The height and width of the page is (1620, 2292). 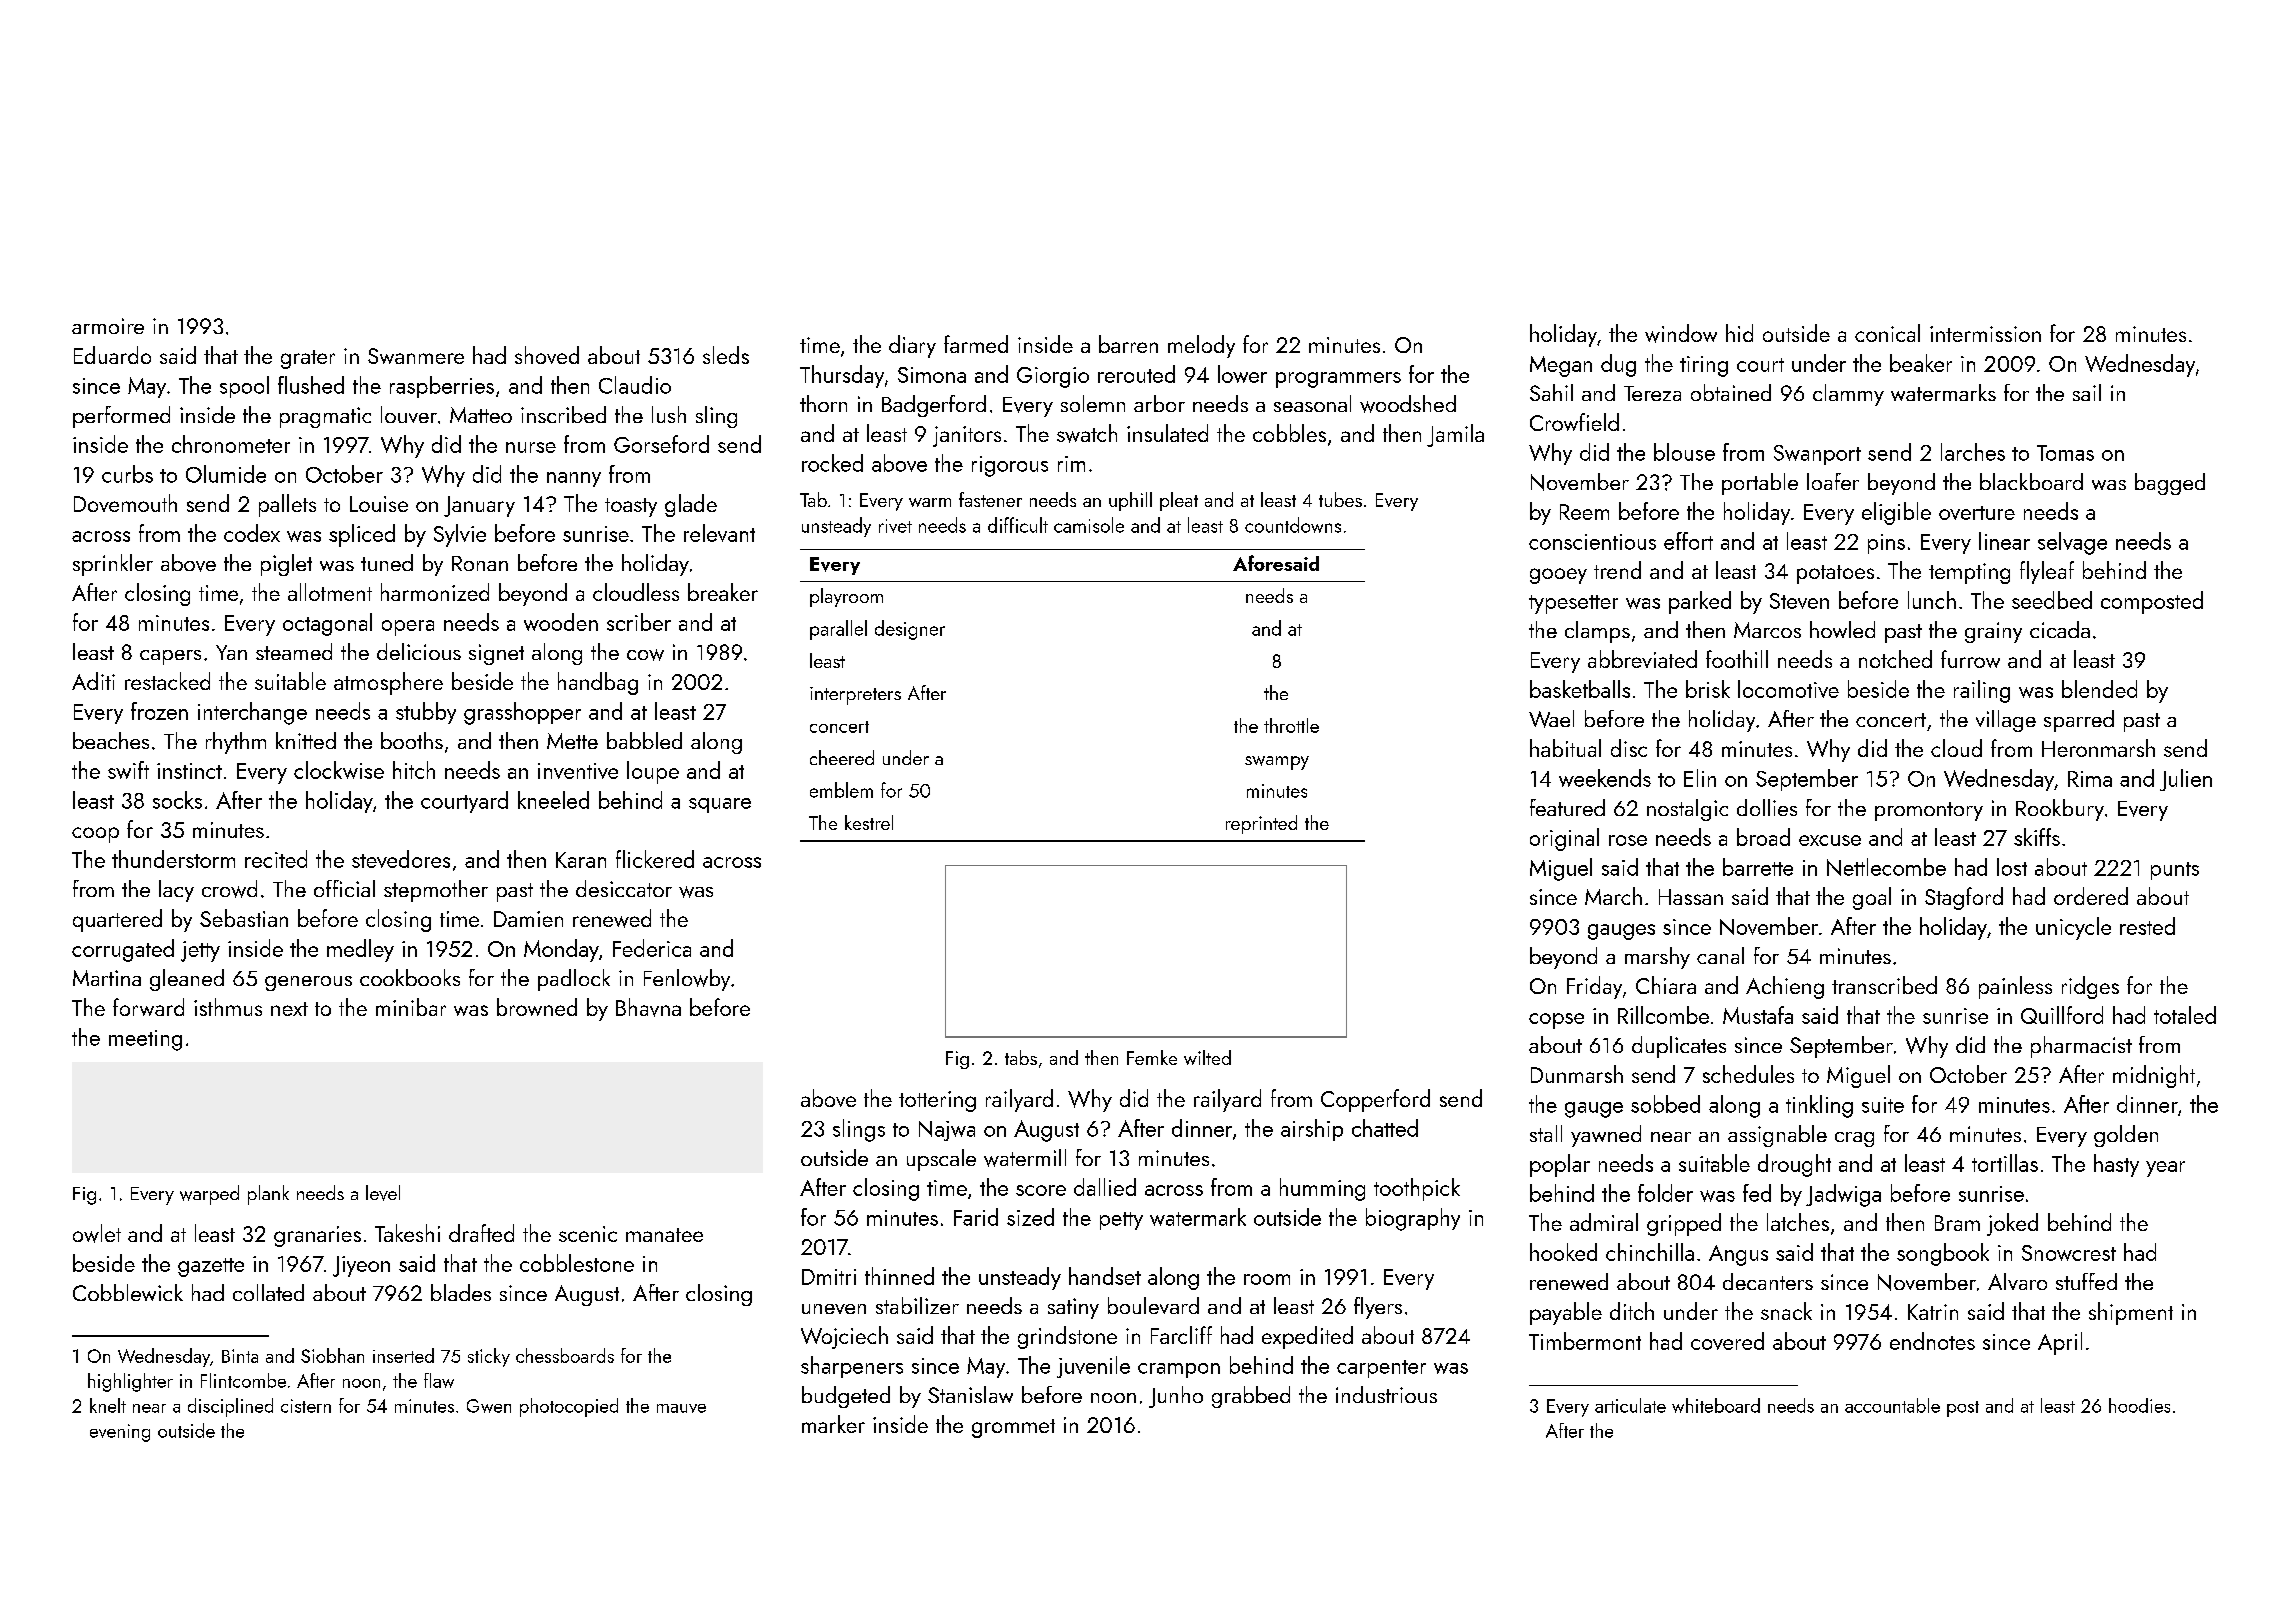 I want to click on Achieng, so click(x=1785, y=987).
